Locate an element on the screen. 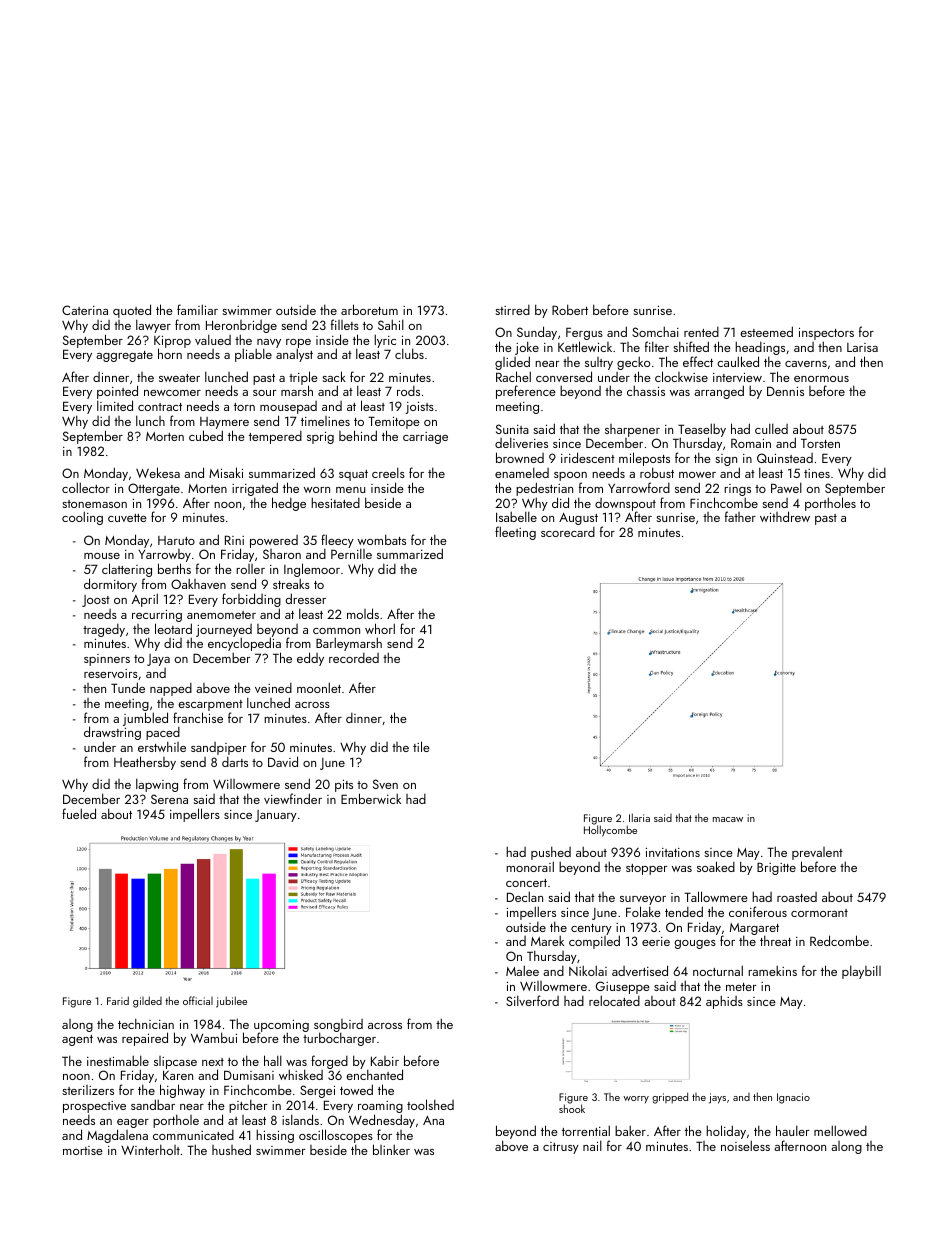  mellowed is located at coordinates (840, 1130).
